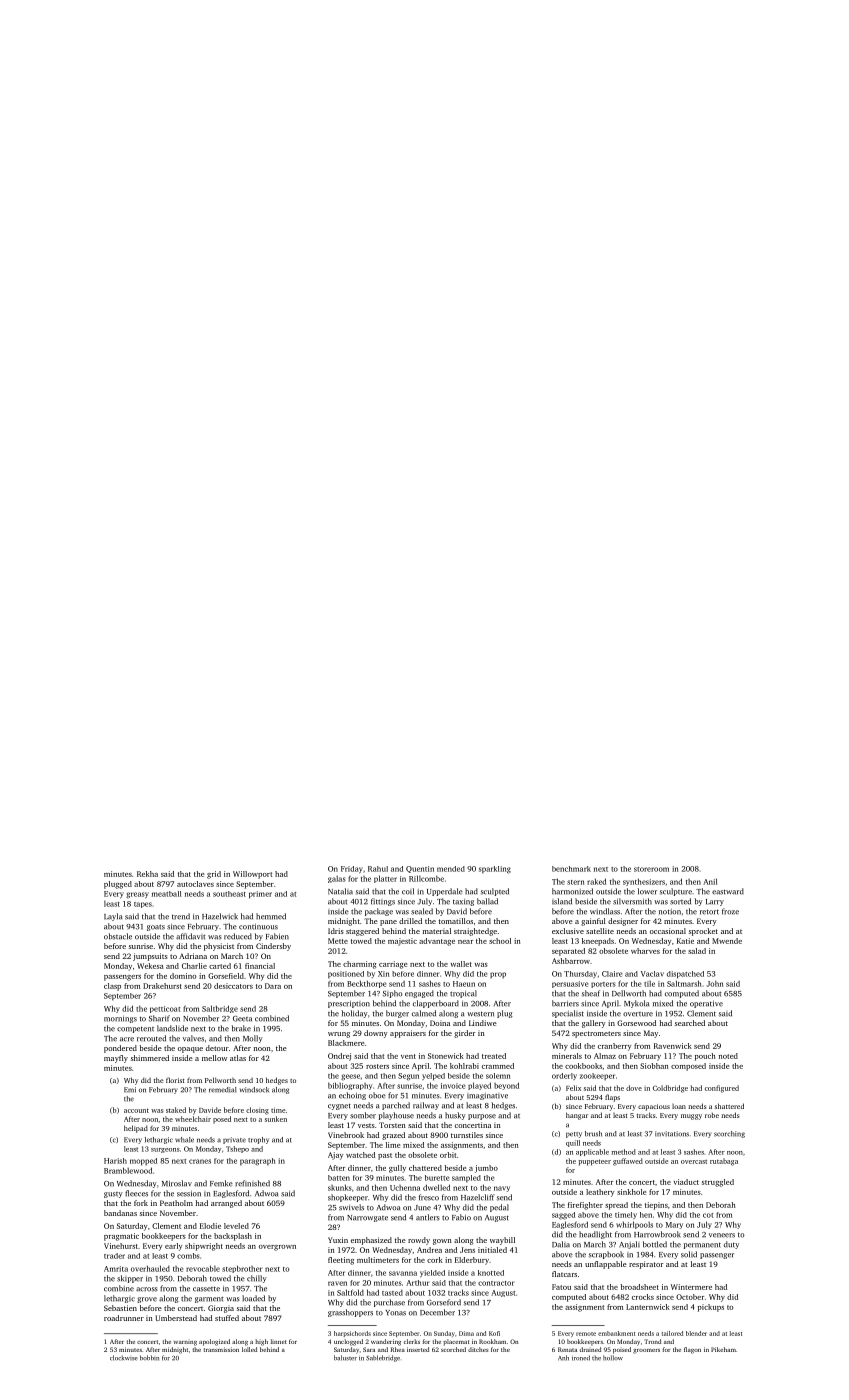 The image size is (849, 1400). Describe the element at coordinates (150, 1058) in the document. I see `shimmered` at that location.
